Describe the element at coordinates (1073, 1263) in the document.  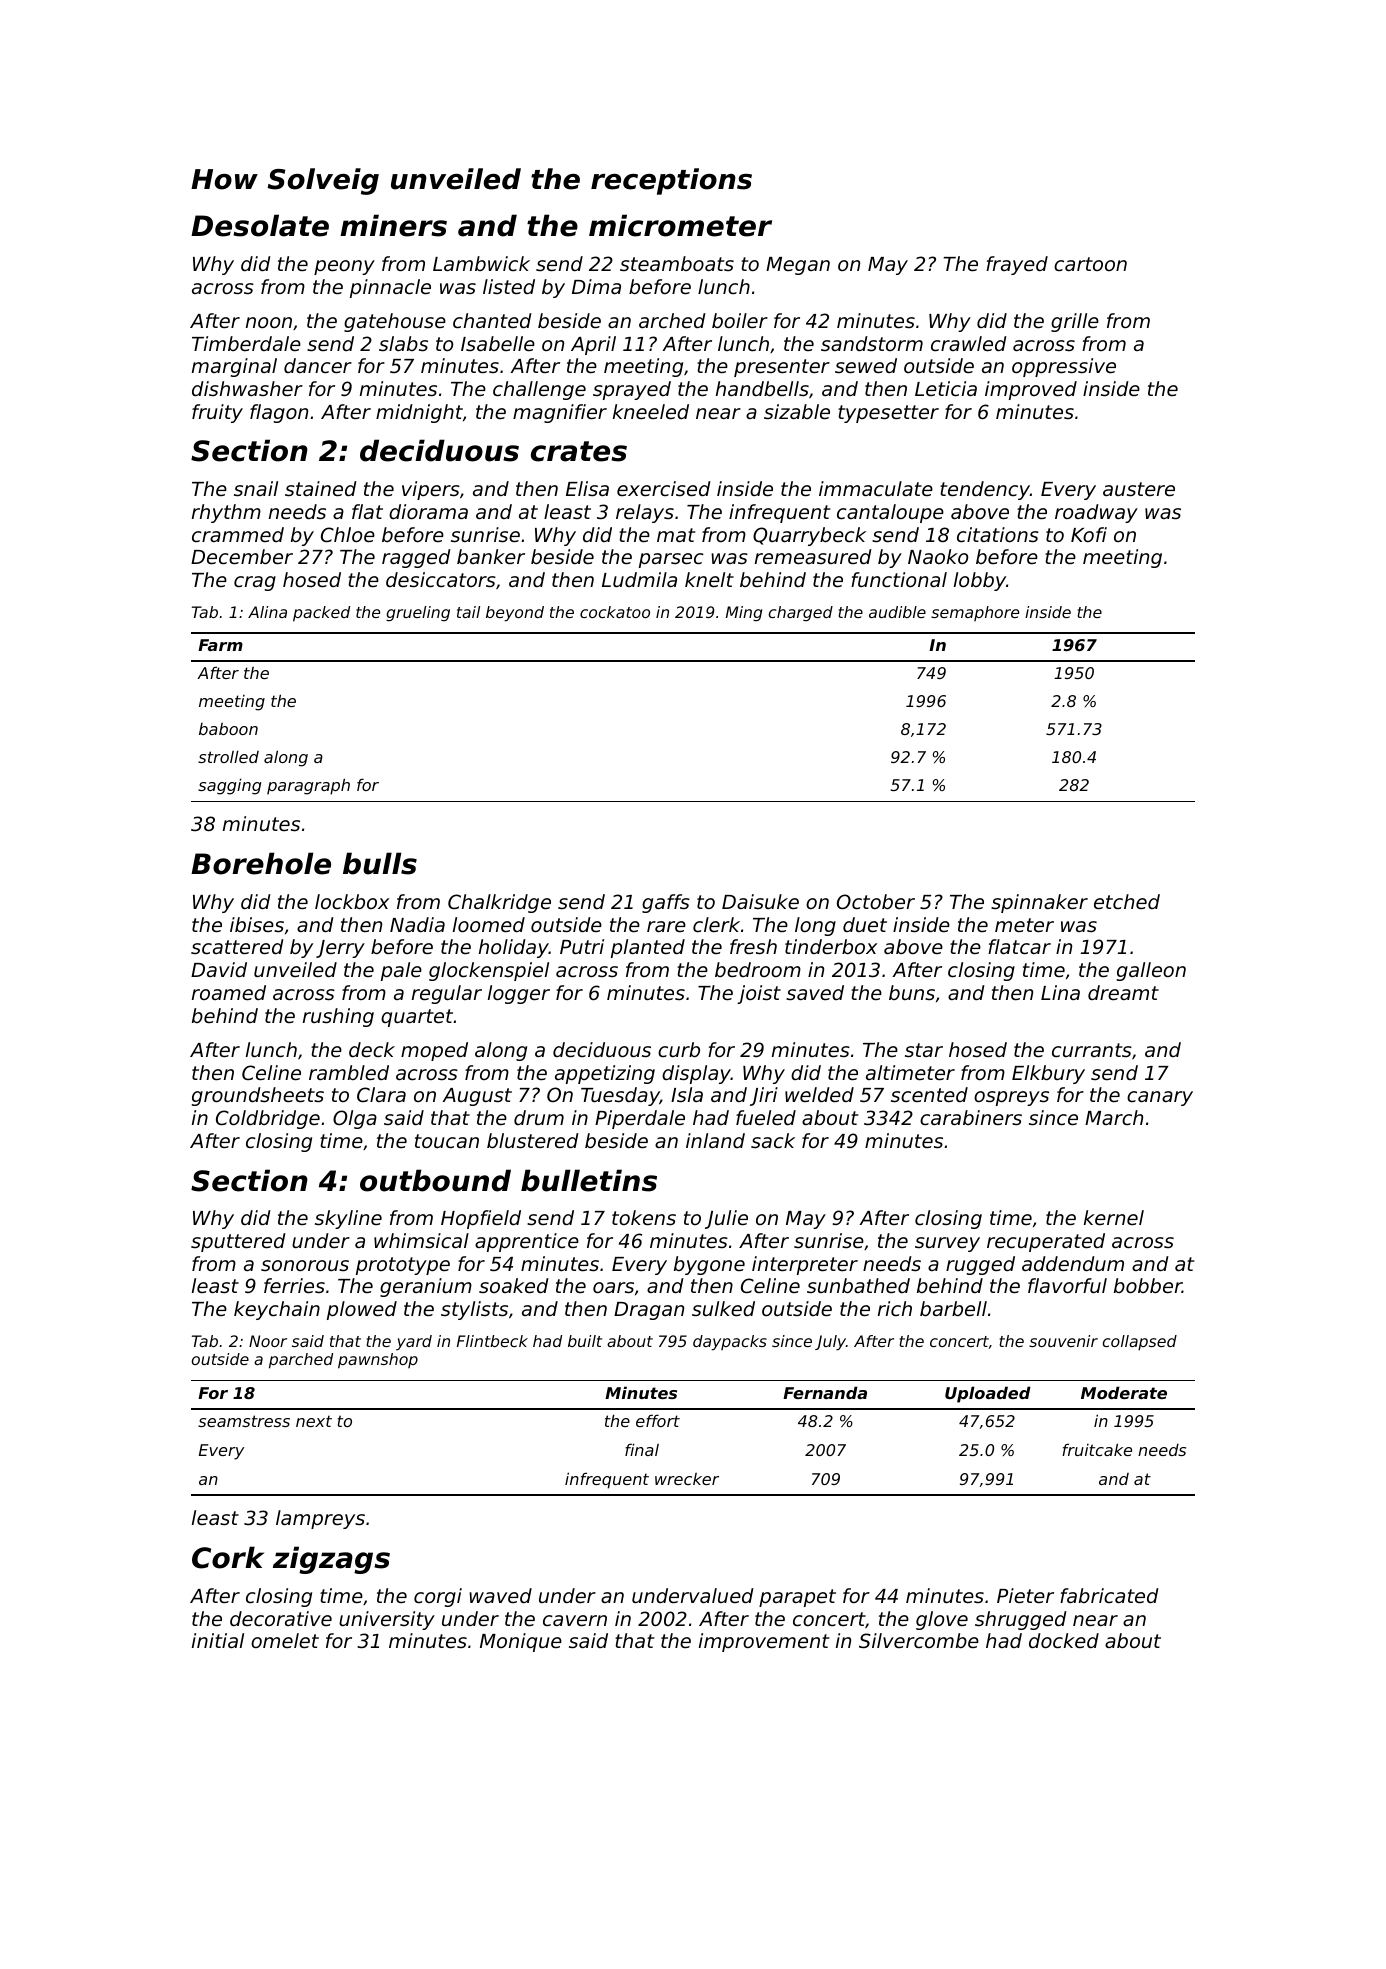
I see `addendum` at that location.
